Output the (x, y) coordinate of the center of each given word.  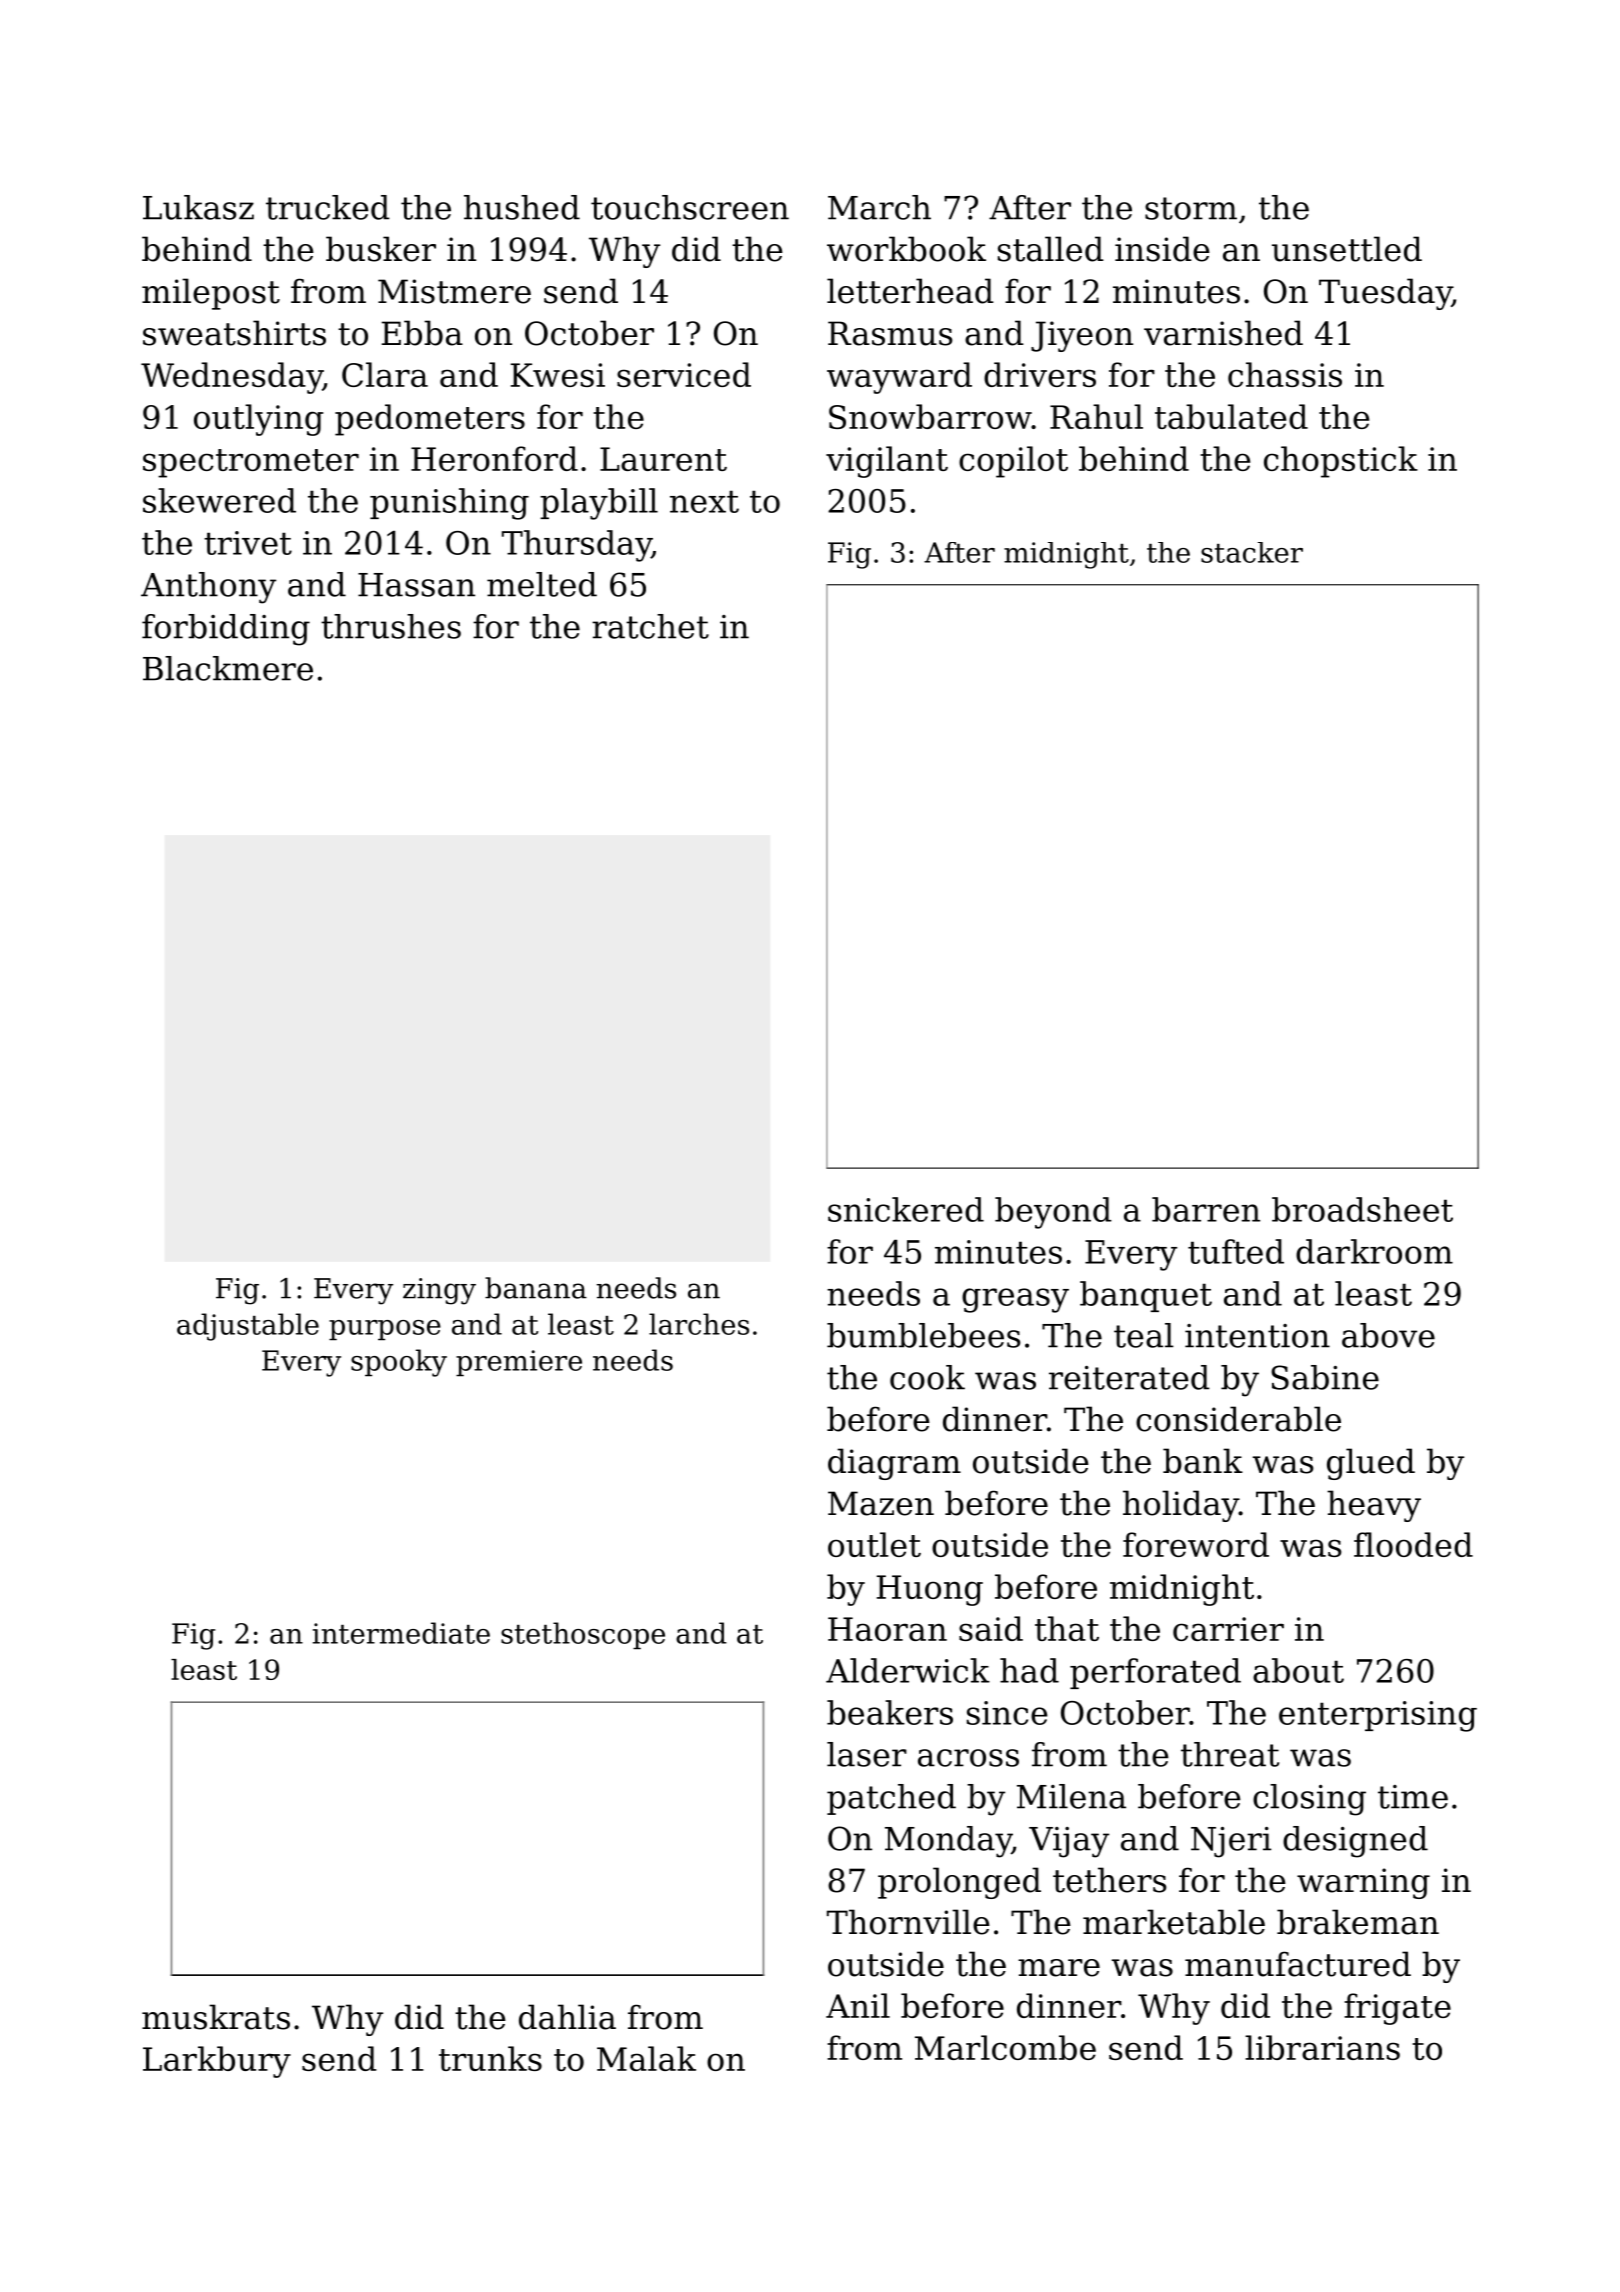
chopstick (1341, 462)
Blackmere (228, 668)
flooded (1413, 1544)
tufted (1236, 1251)
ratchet (650, 626)
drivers (1040, 374)
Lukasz (198, 207)
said (991, 1628)
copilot (1013, 462)
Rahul (1096, 416)
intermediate (401, 1633)
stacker (1252, 552)
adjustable (248, 1327)
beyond (1053, 1213)
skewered (219, 500)
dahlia (567, 2017)
